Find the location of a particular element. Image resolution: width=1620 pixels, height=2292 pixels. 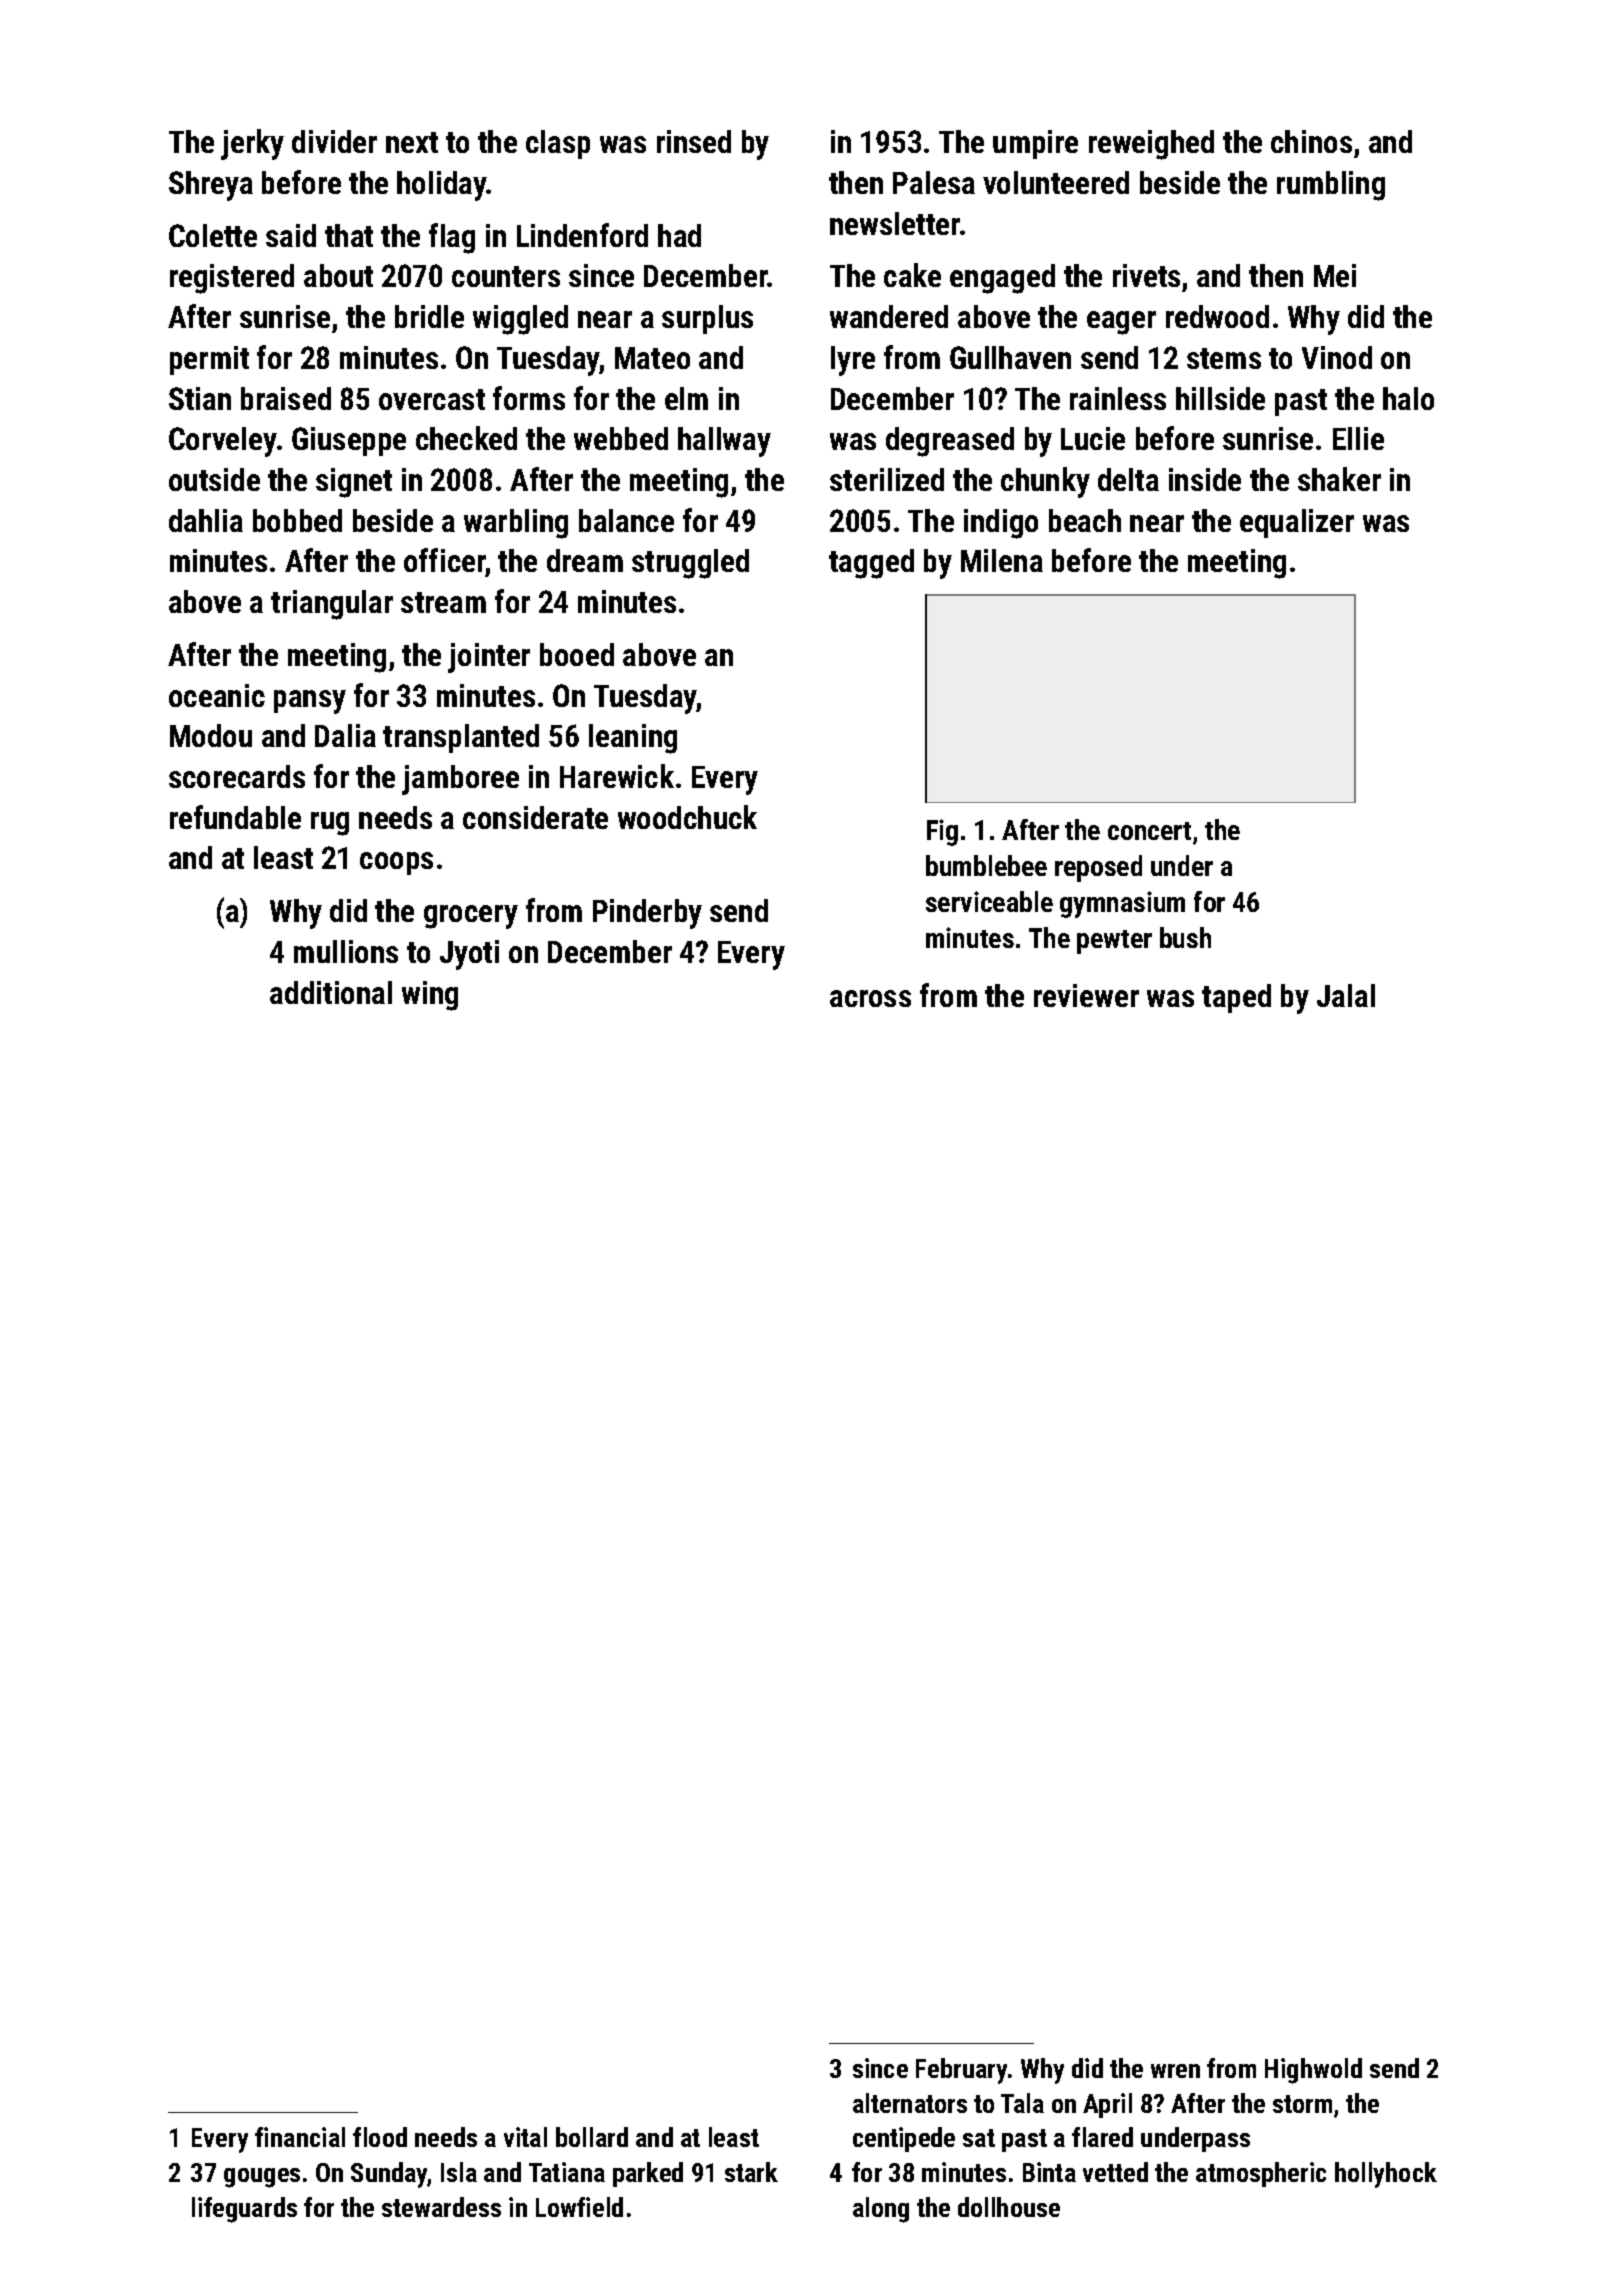

additional is located at coordinates (331, 992).
